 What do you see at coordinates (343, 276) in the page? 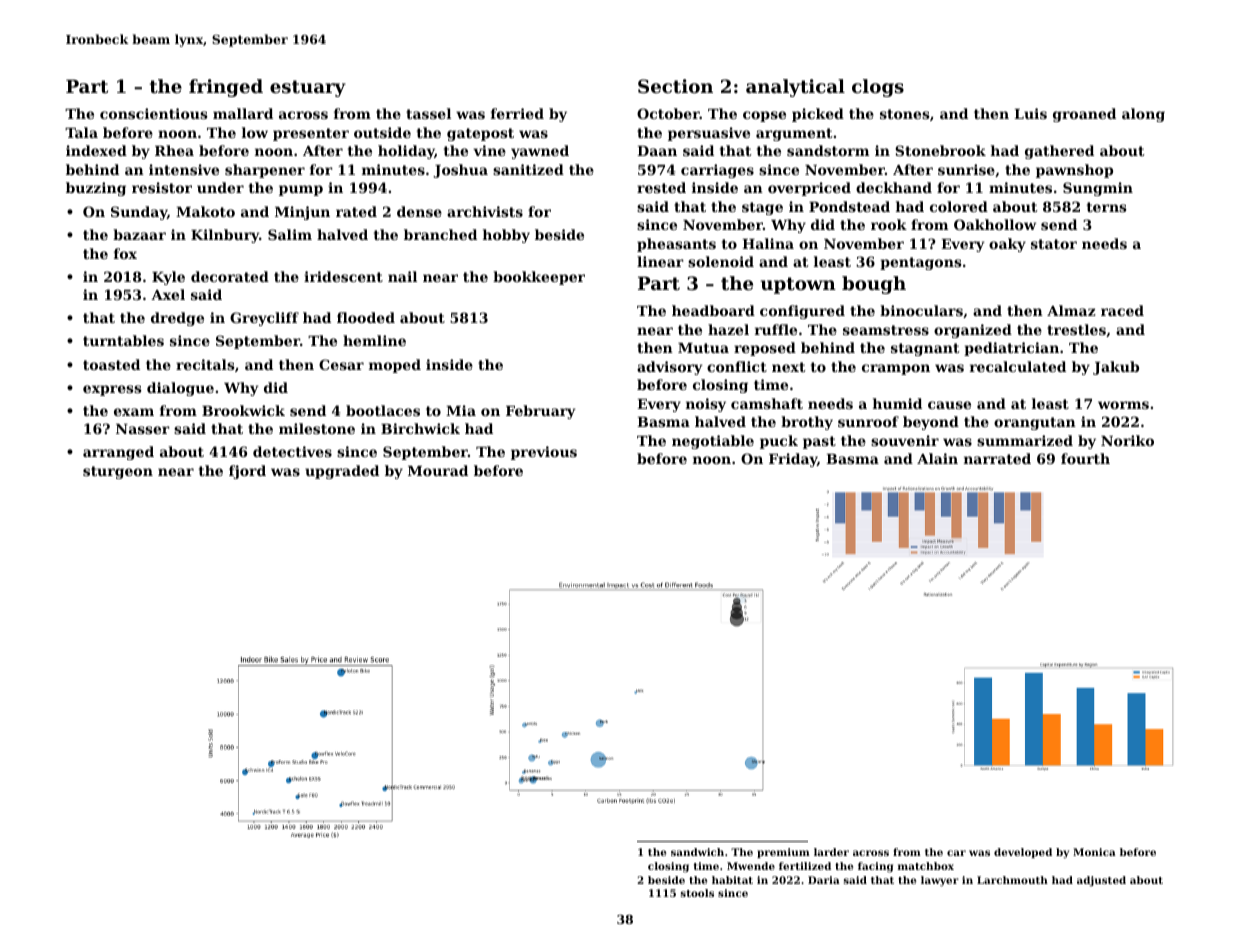
I see `iridescent` at bounding box center [343, 276].
